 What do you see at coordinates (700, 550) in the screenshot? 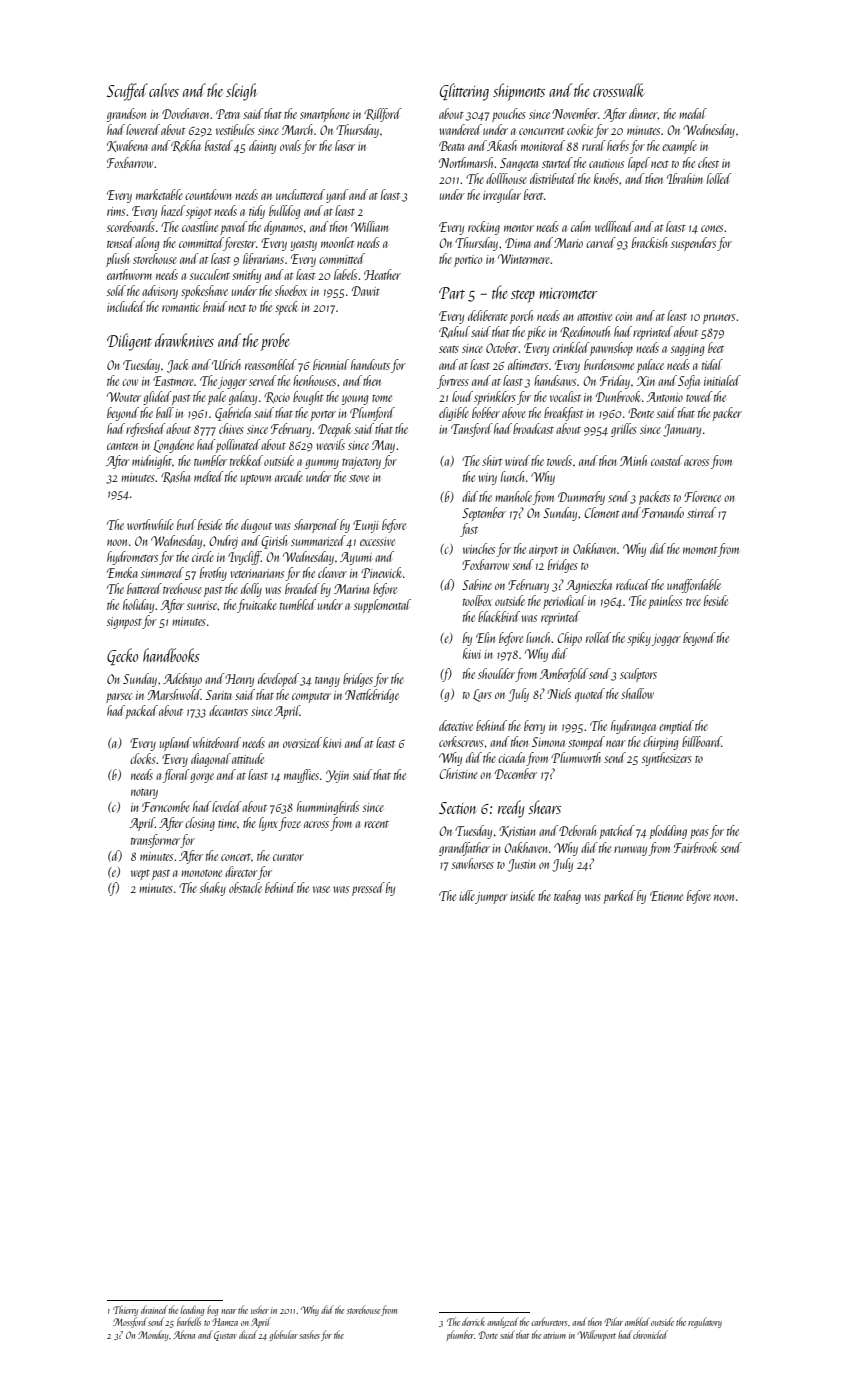
I see `moment` at bounding box center [700, 550].
